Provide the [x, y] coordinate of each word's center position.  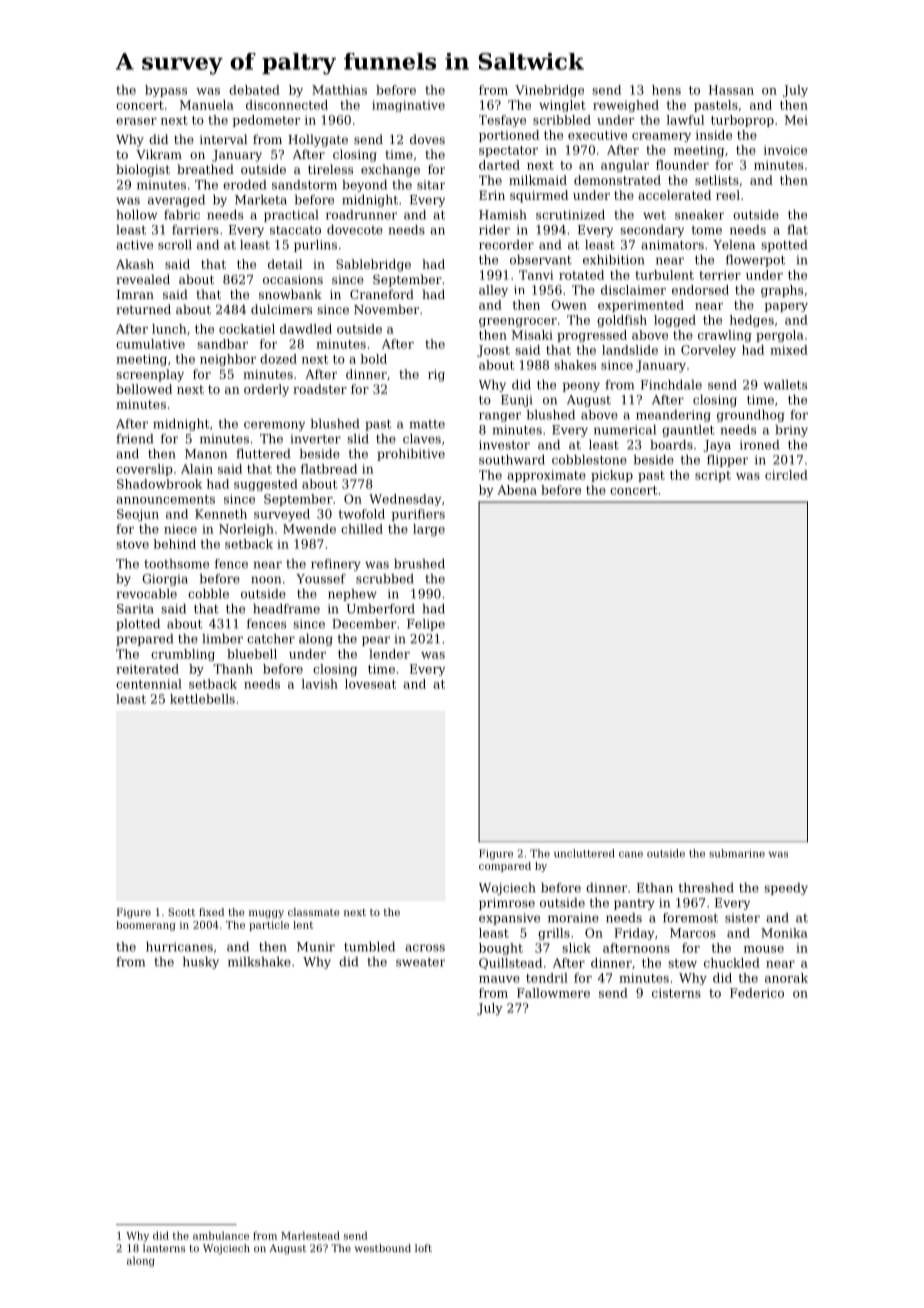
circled [786, 475]
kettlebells [202, 699]
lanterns [164, 1248]
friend [135, 439]
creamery [661, 137]
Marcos [693, 933]
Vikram [159, 154]
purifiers [418, 515]
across [425, 948]
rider [494, 230]
